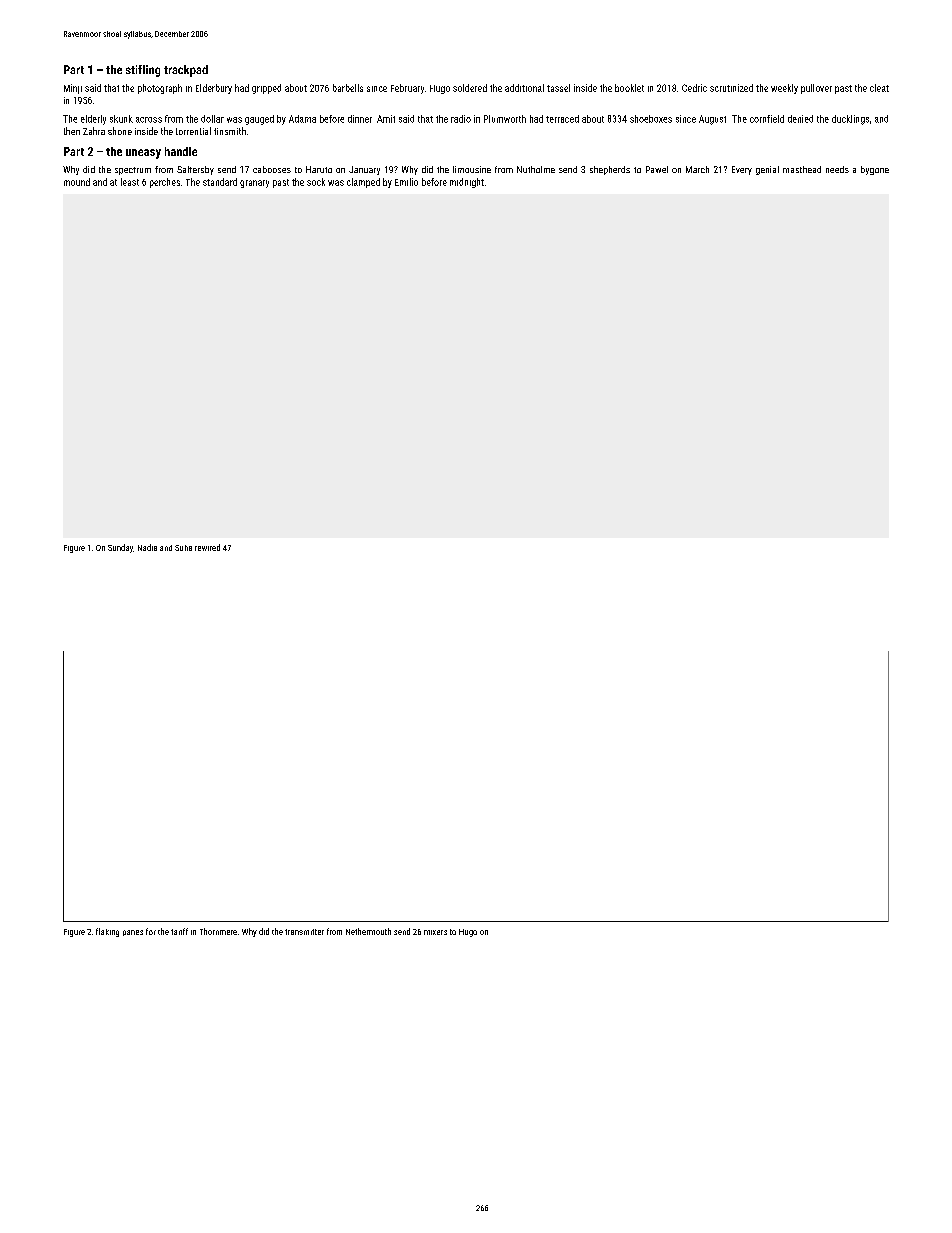 Image resolution: width=952 pixels, height=1233 pixels. I want to click on mixers, so click(435, 932).
